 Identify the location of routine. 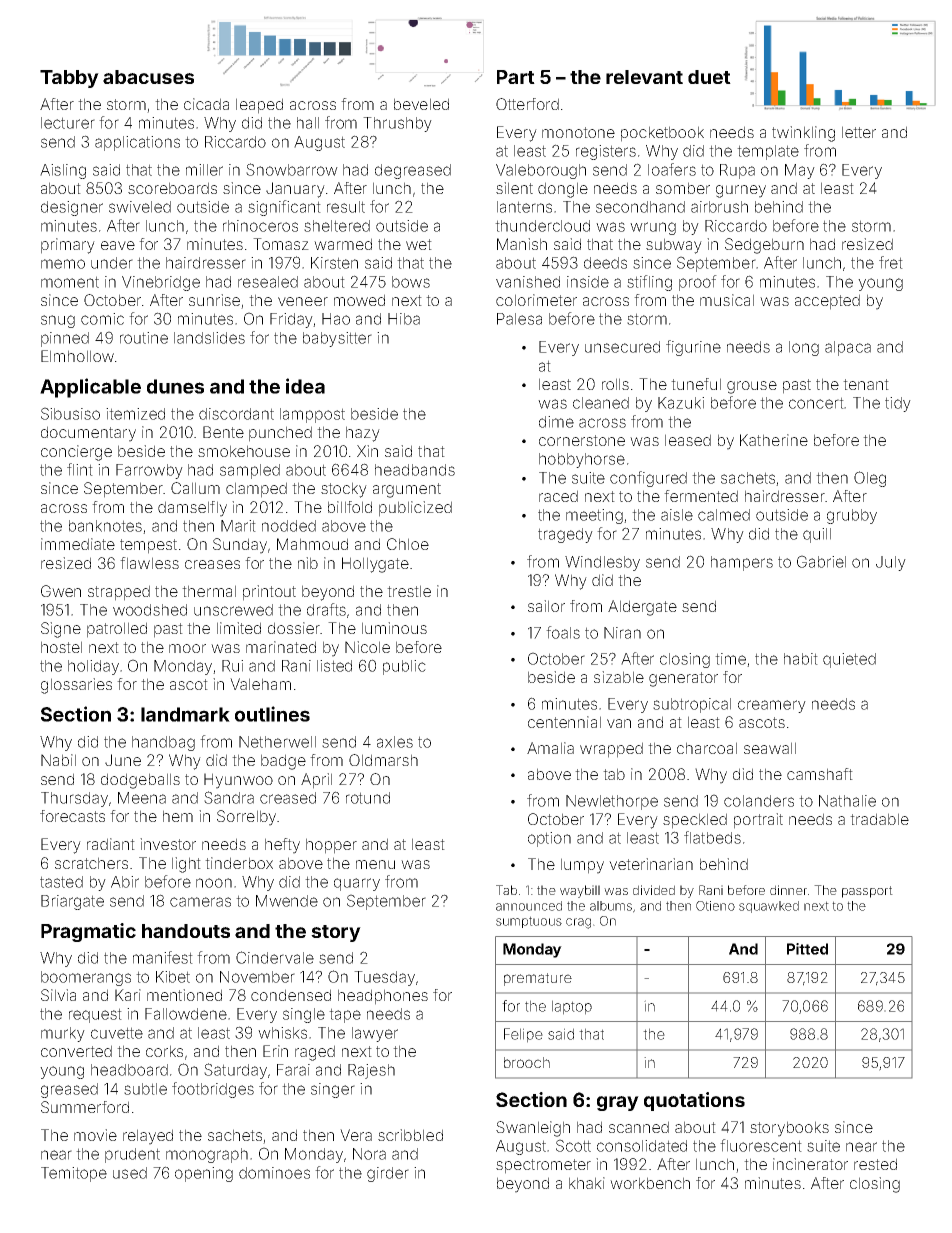
(144, 338).
